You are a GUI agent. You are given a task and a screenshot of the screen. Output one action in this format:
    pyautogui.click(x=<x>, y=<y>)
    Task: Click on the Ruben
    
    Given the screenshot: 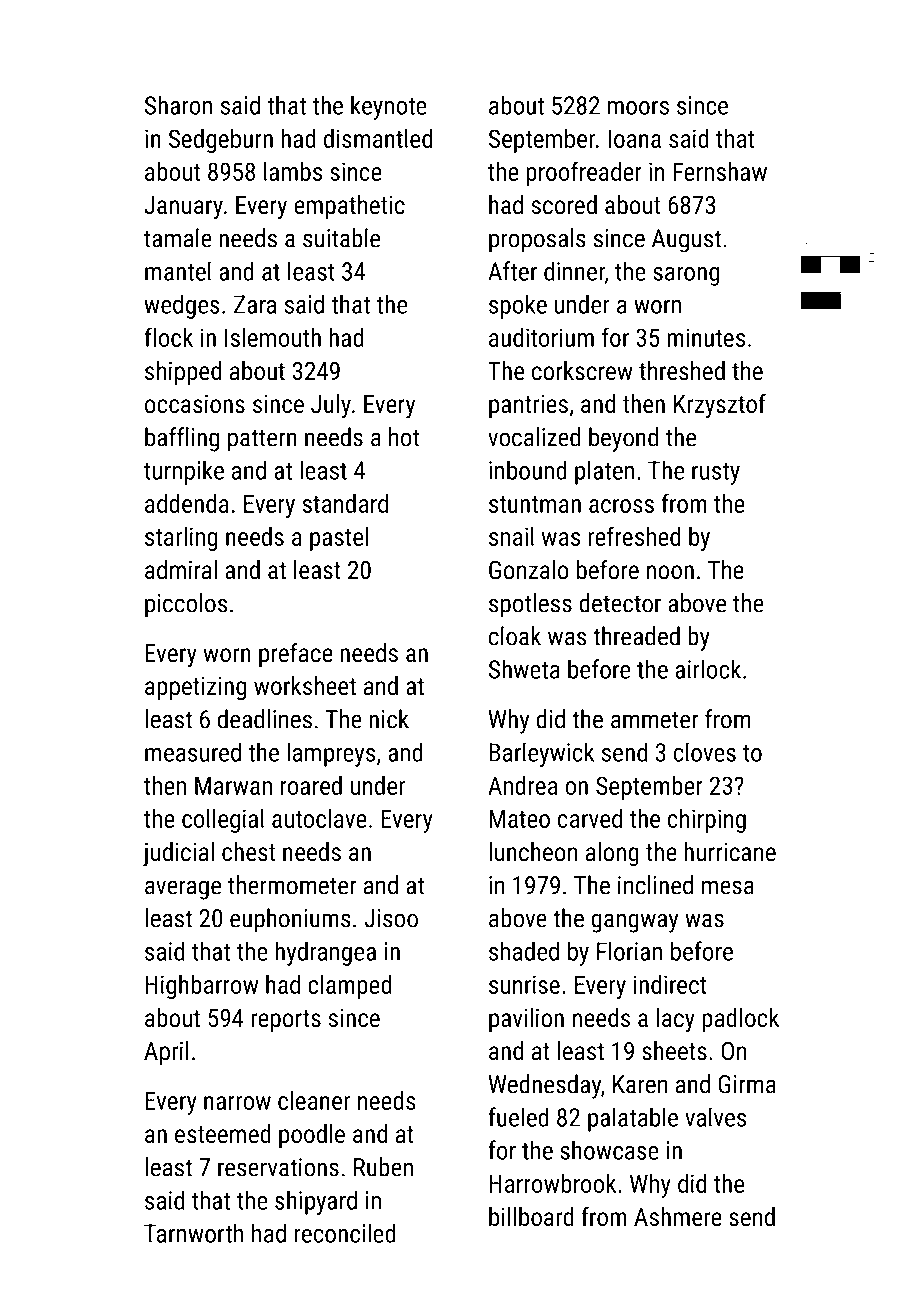 What is the action you would take?
    pyautogui.click(x=383, y=1167)
